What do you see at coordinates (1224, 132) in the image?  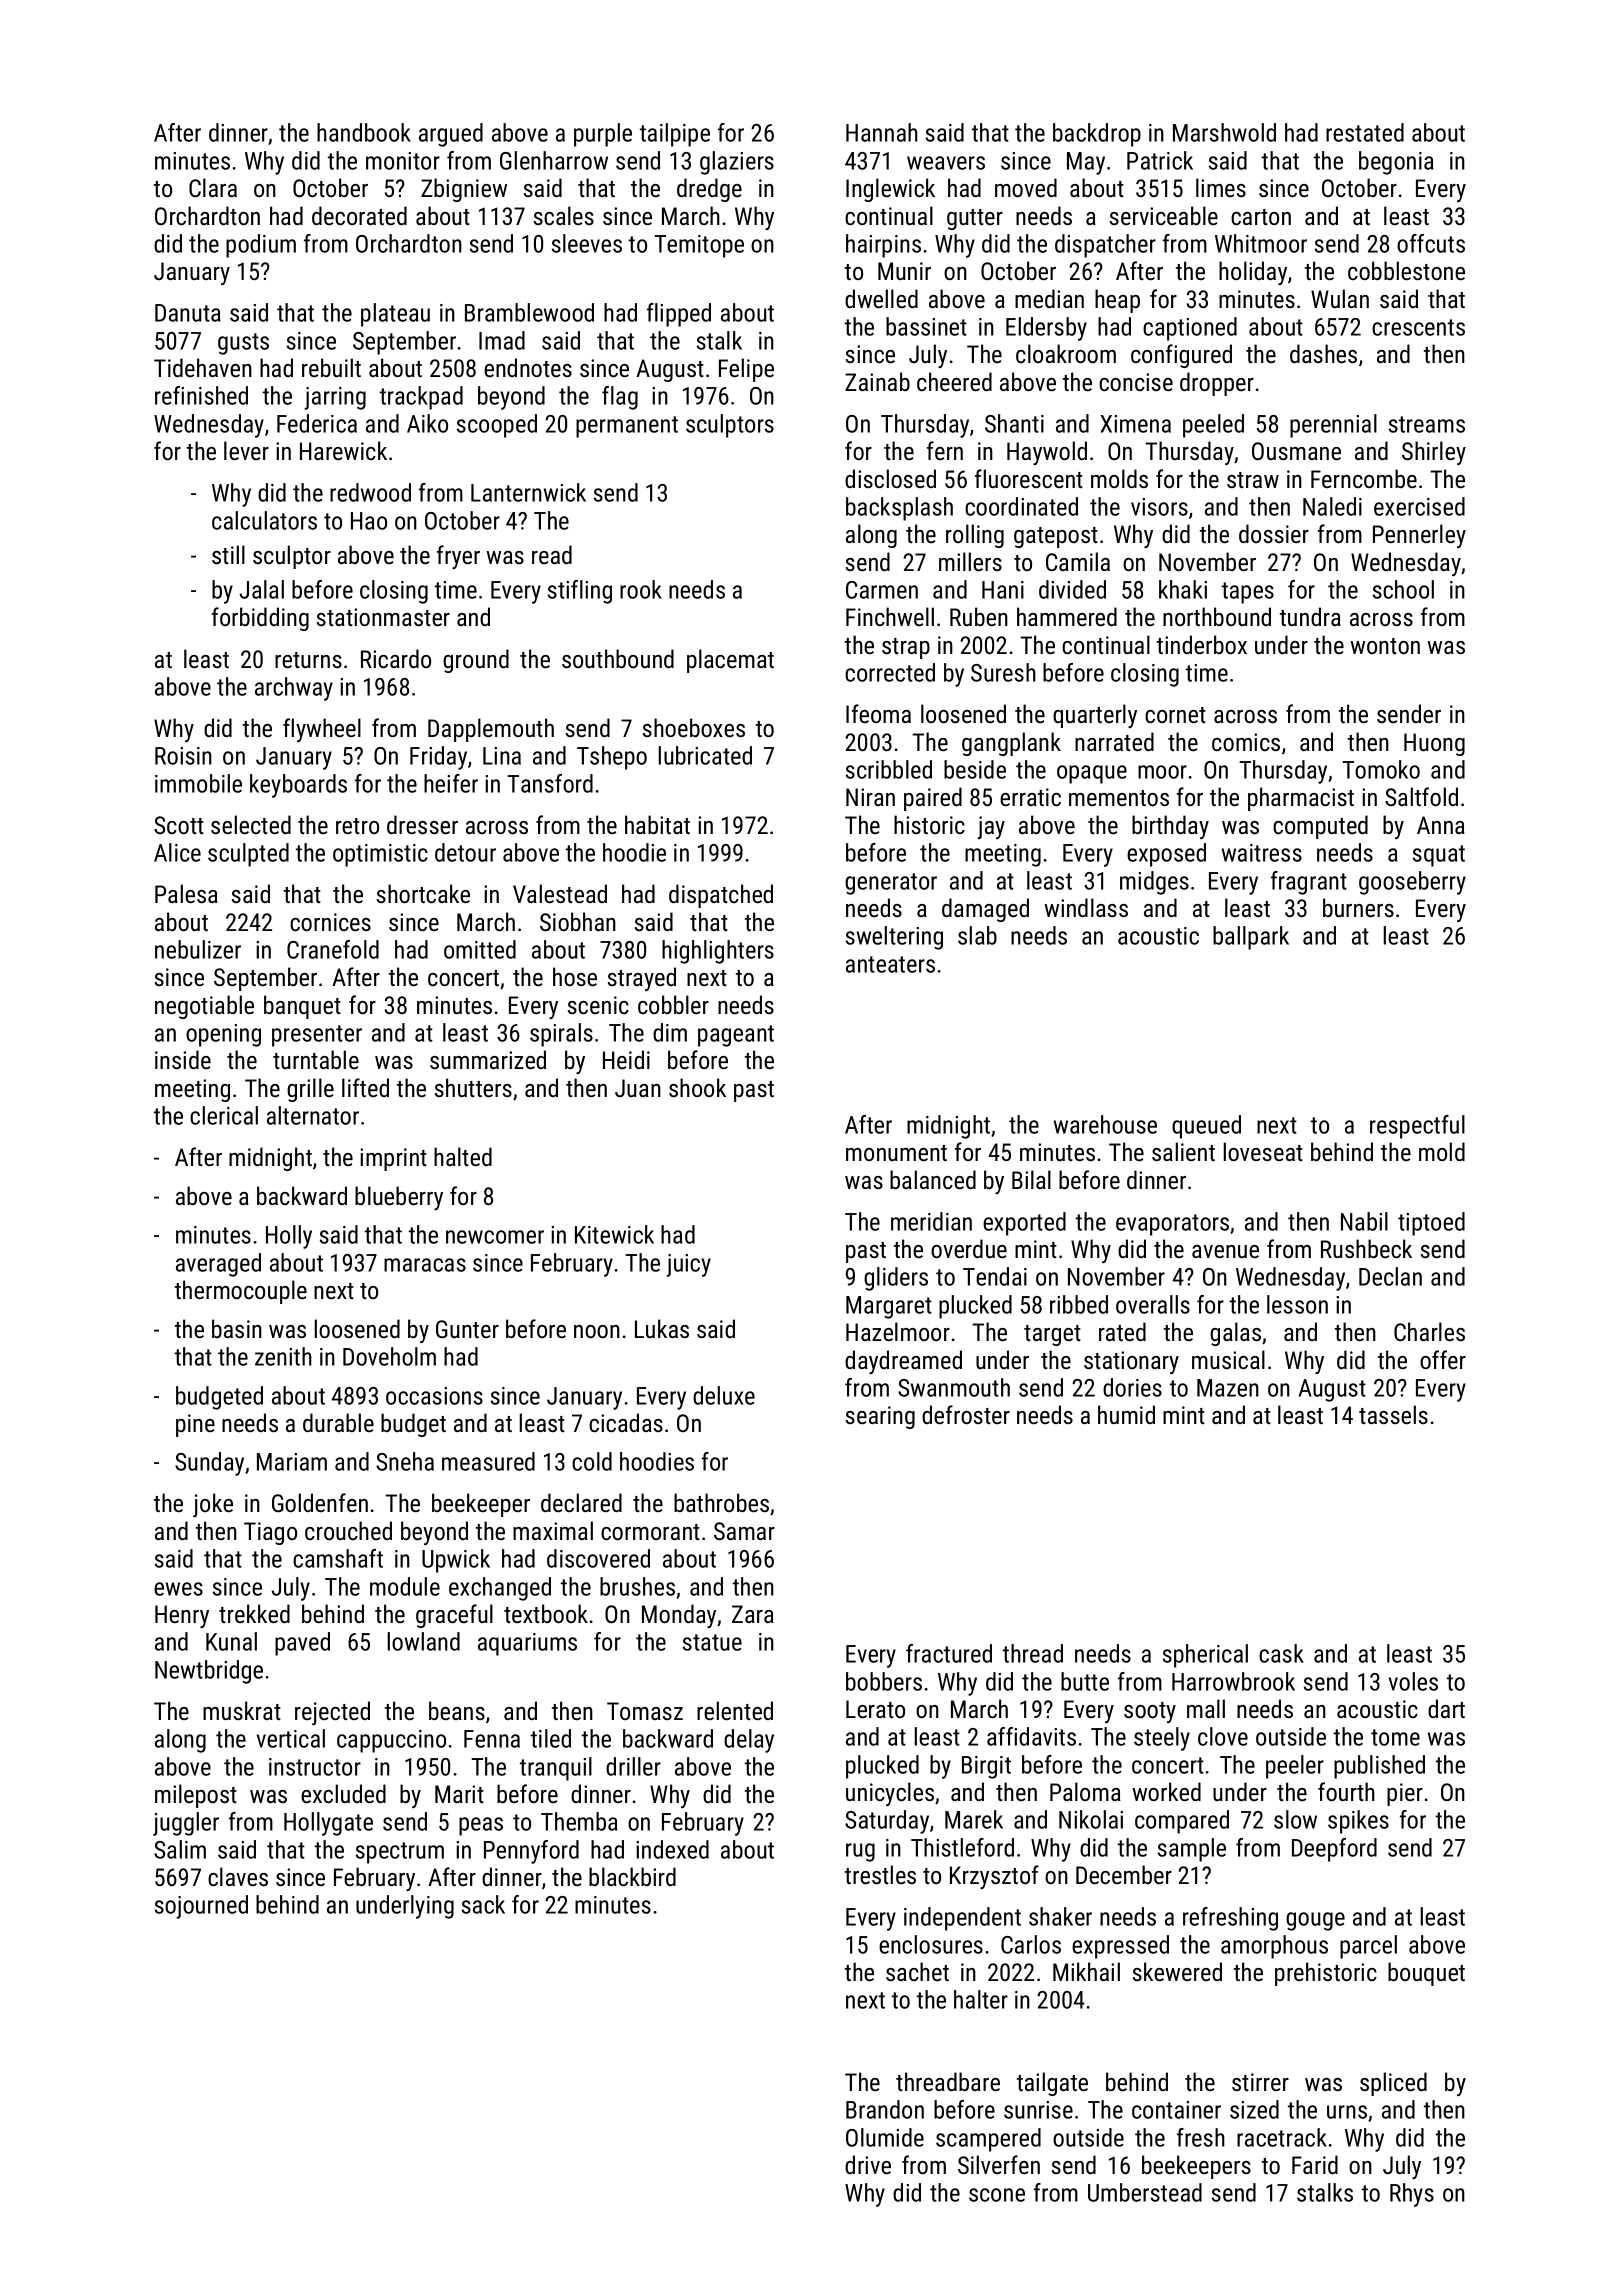 I see `Marshwold` at bounding box center [1224, 132].
